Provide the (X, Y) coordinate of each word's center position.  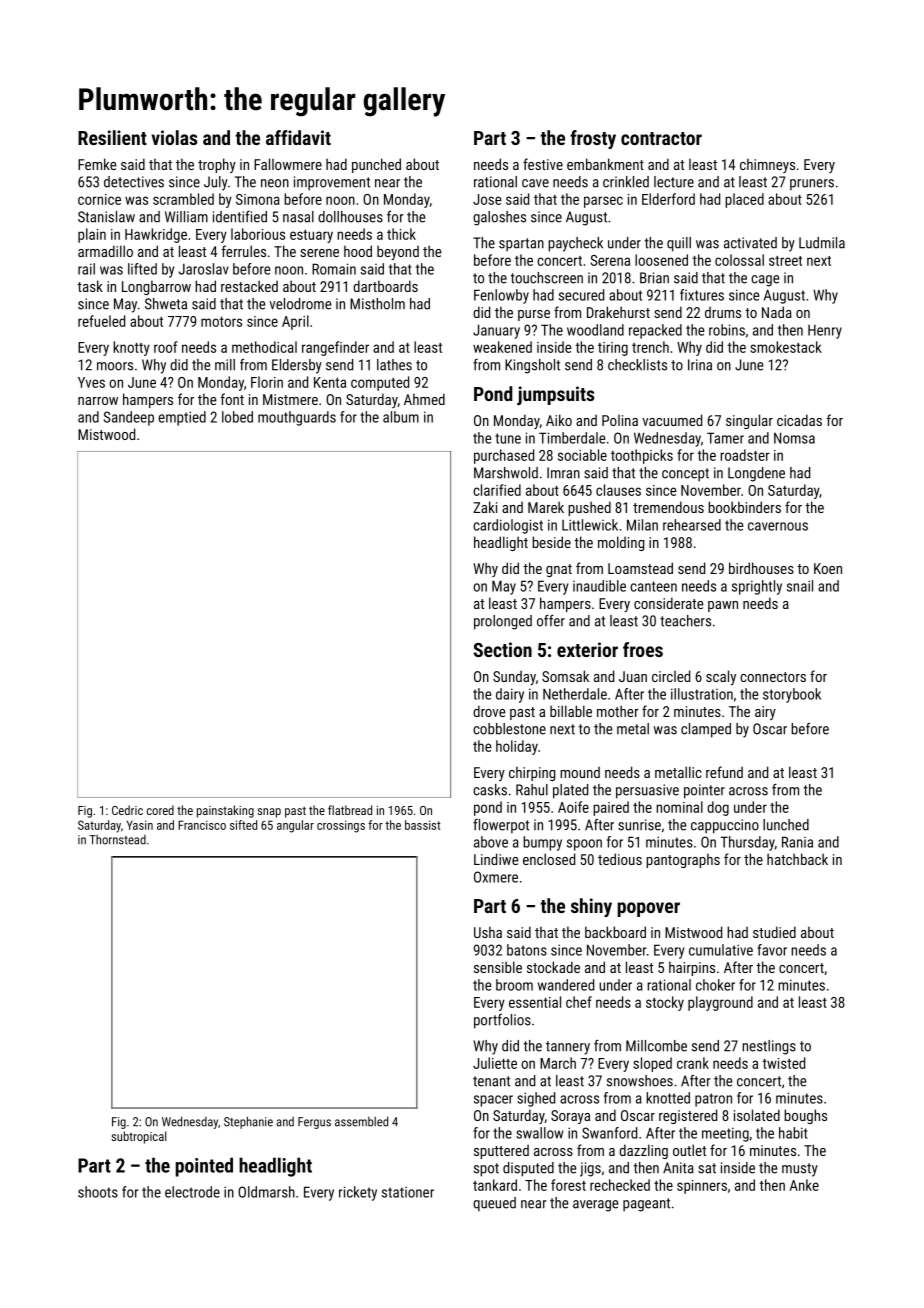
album (401, 417)
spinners (702, 1187)
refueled (101, 321)
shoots (98, 1192)
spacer (493, 1101)
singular (749, 421)
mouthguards (297, 418)
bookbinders (744, 507)
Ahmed (424, 399)
